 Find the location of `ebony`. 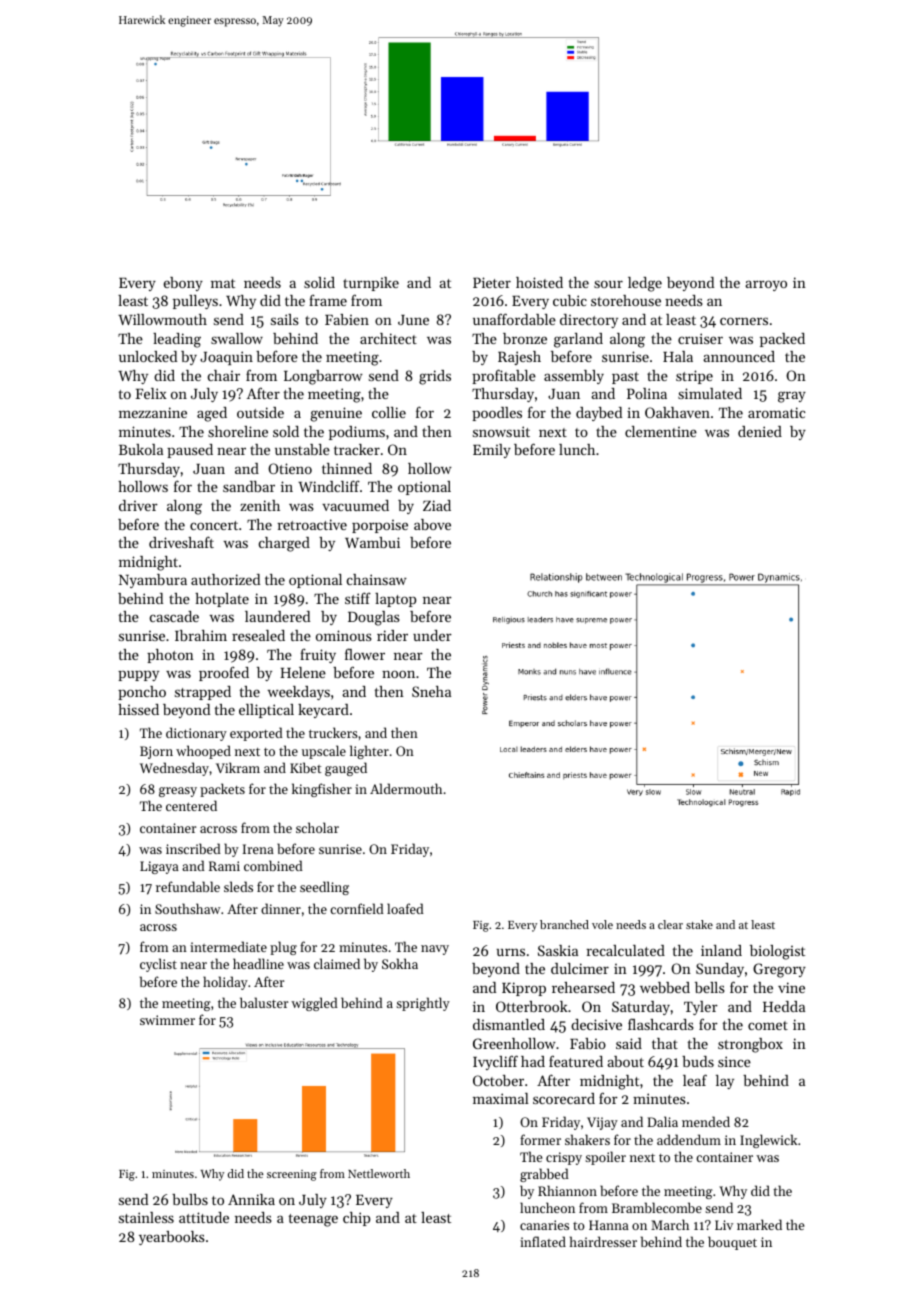

ebony is located at coordinates (183, 284).
